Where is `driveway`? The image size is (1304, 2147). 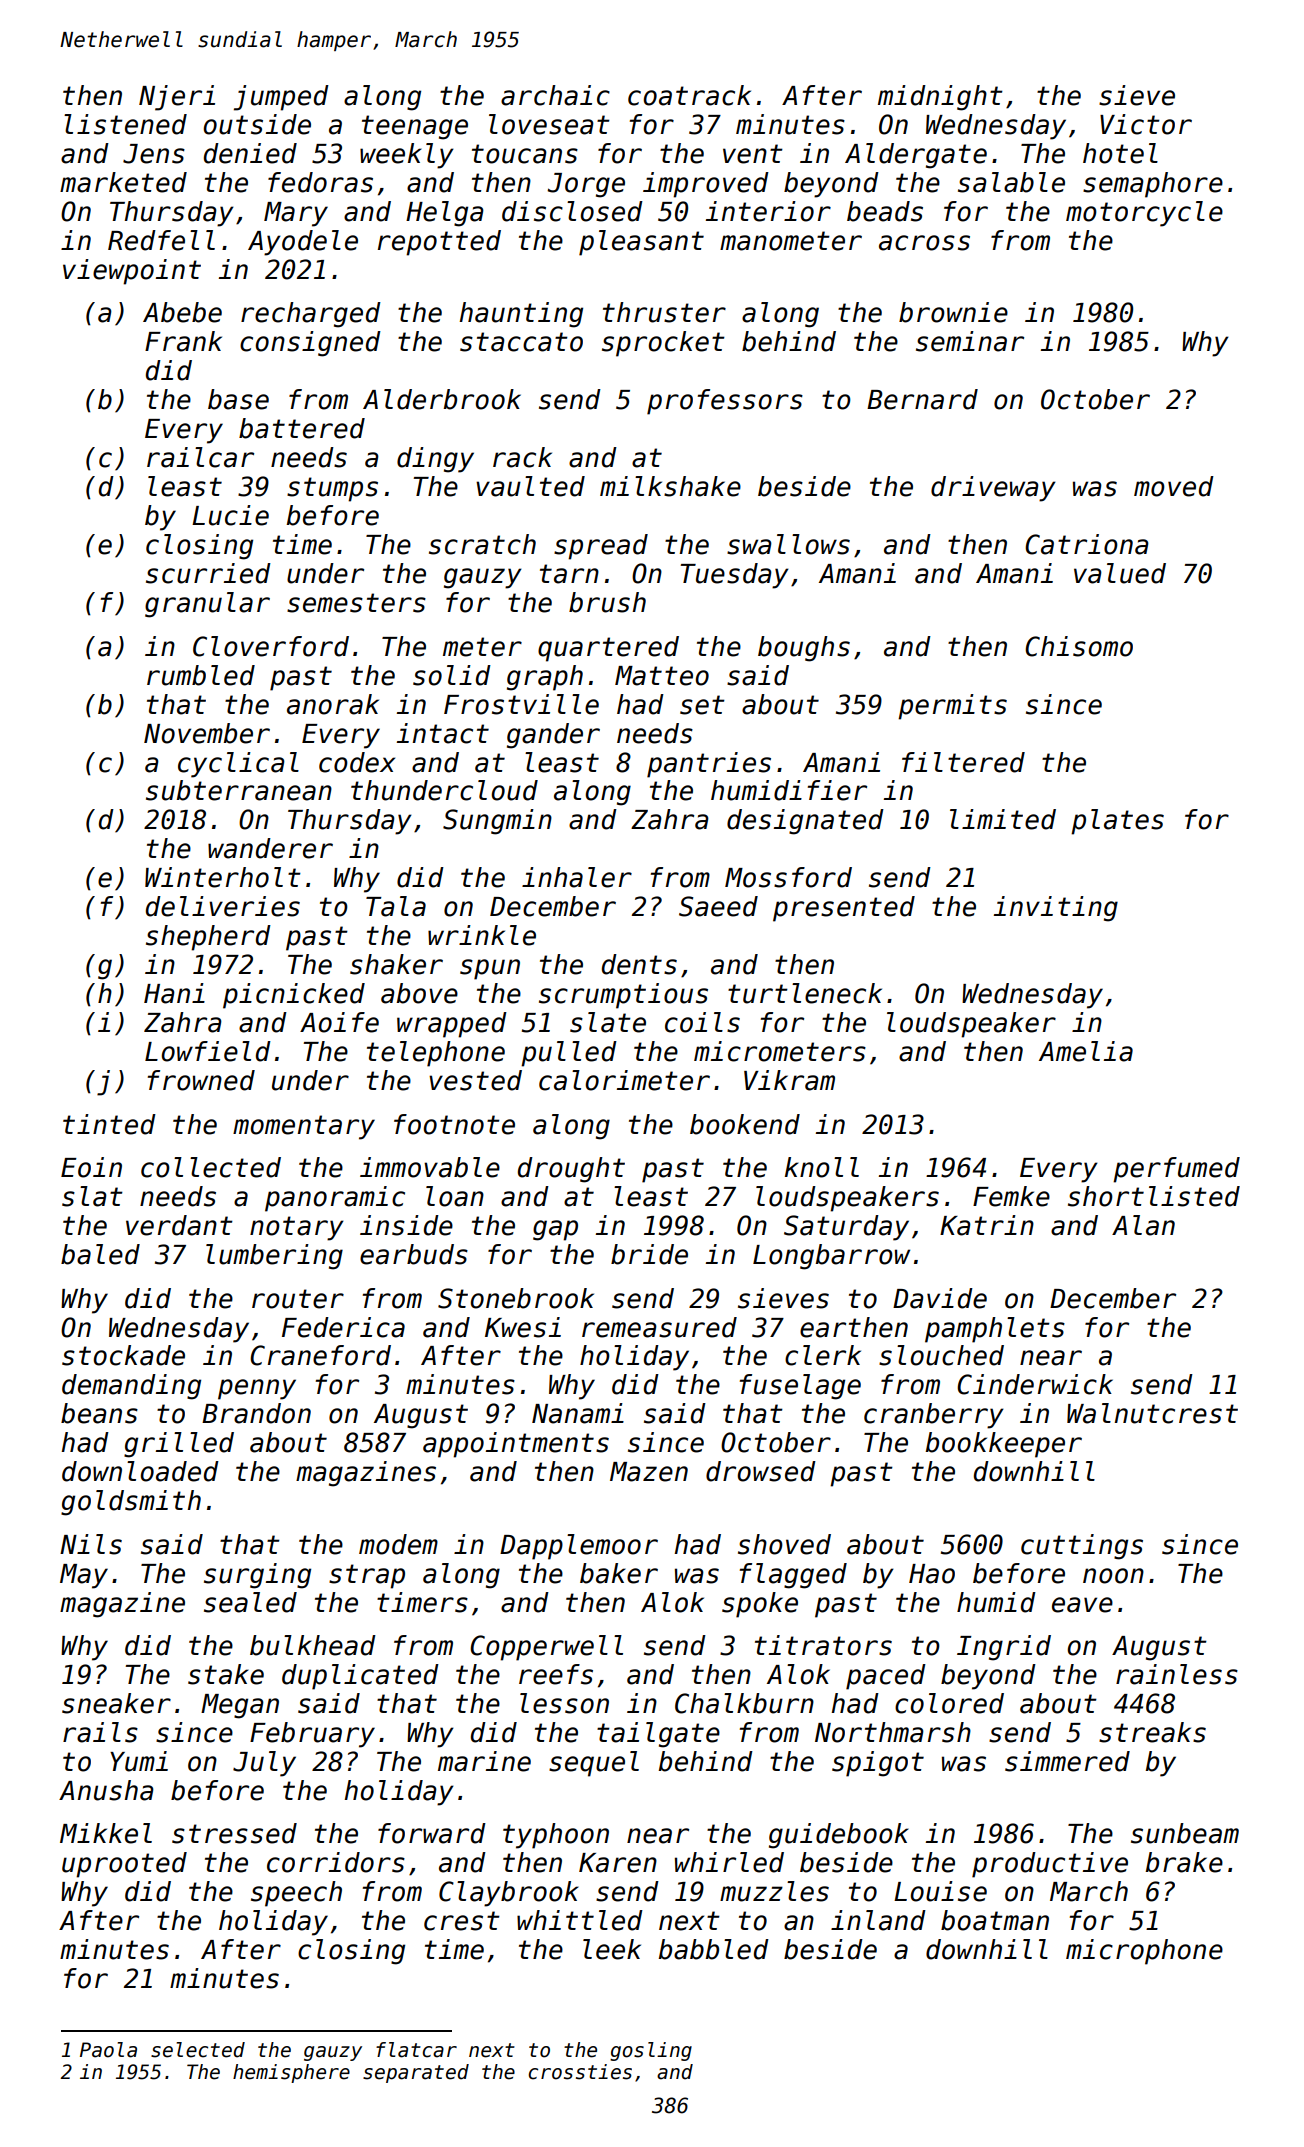
driveway is located at coordinates (993, 489).
